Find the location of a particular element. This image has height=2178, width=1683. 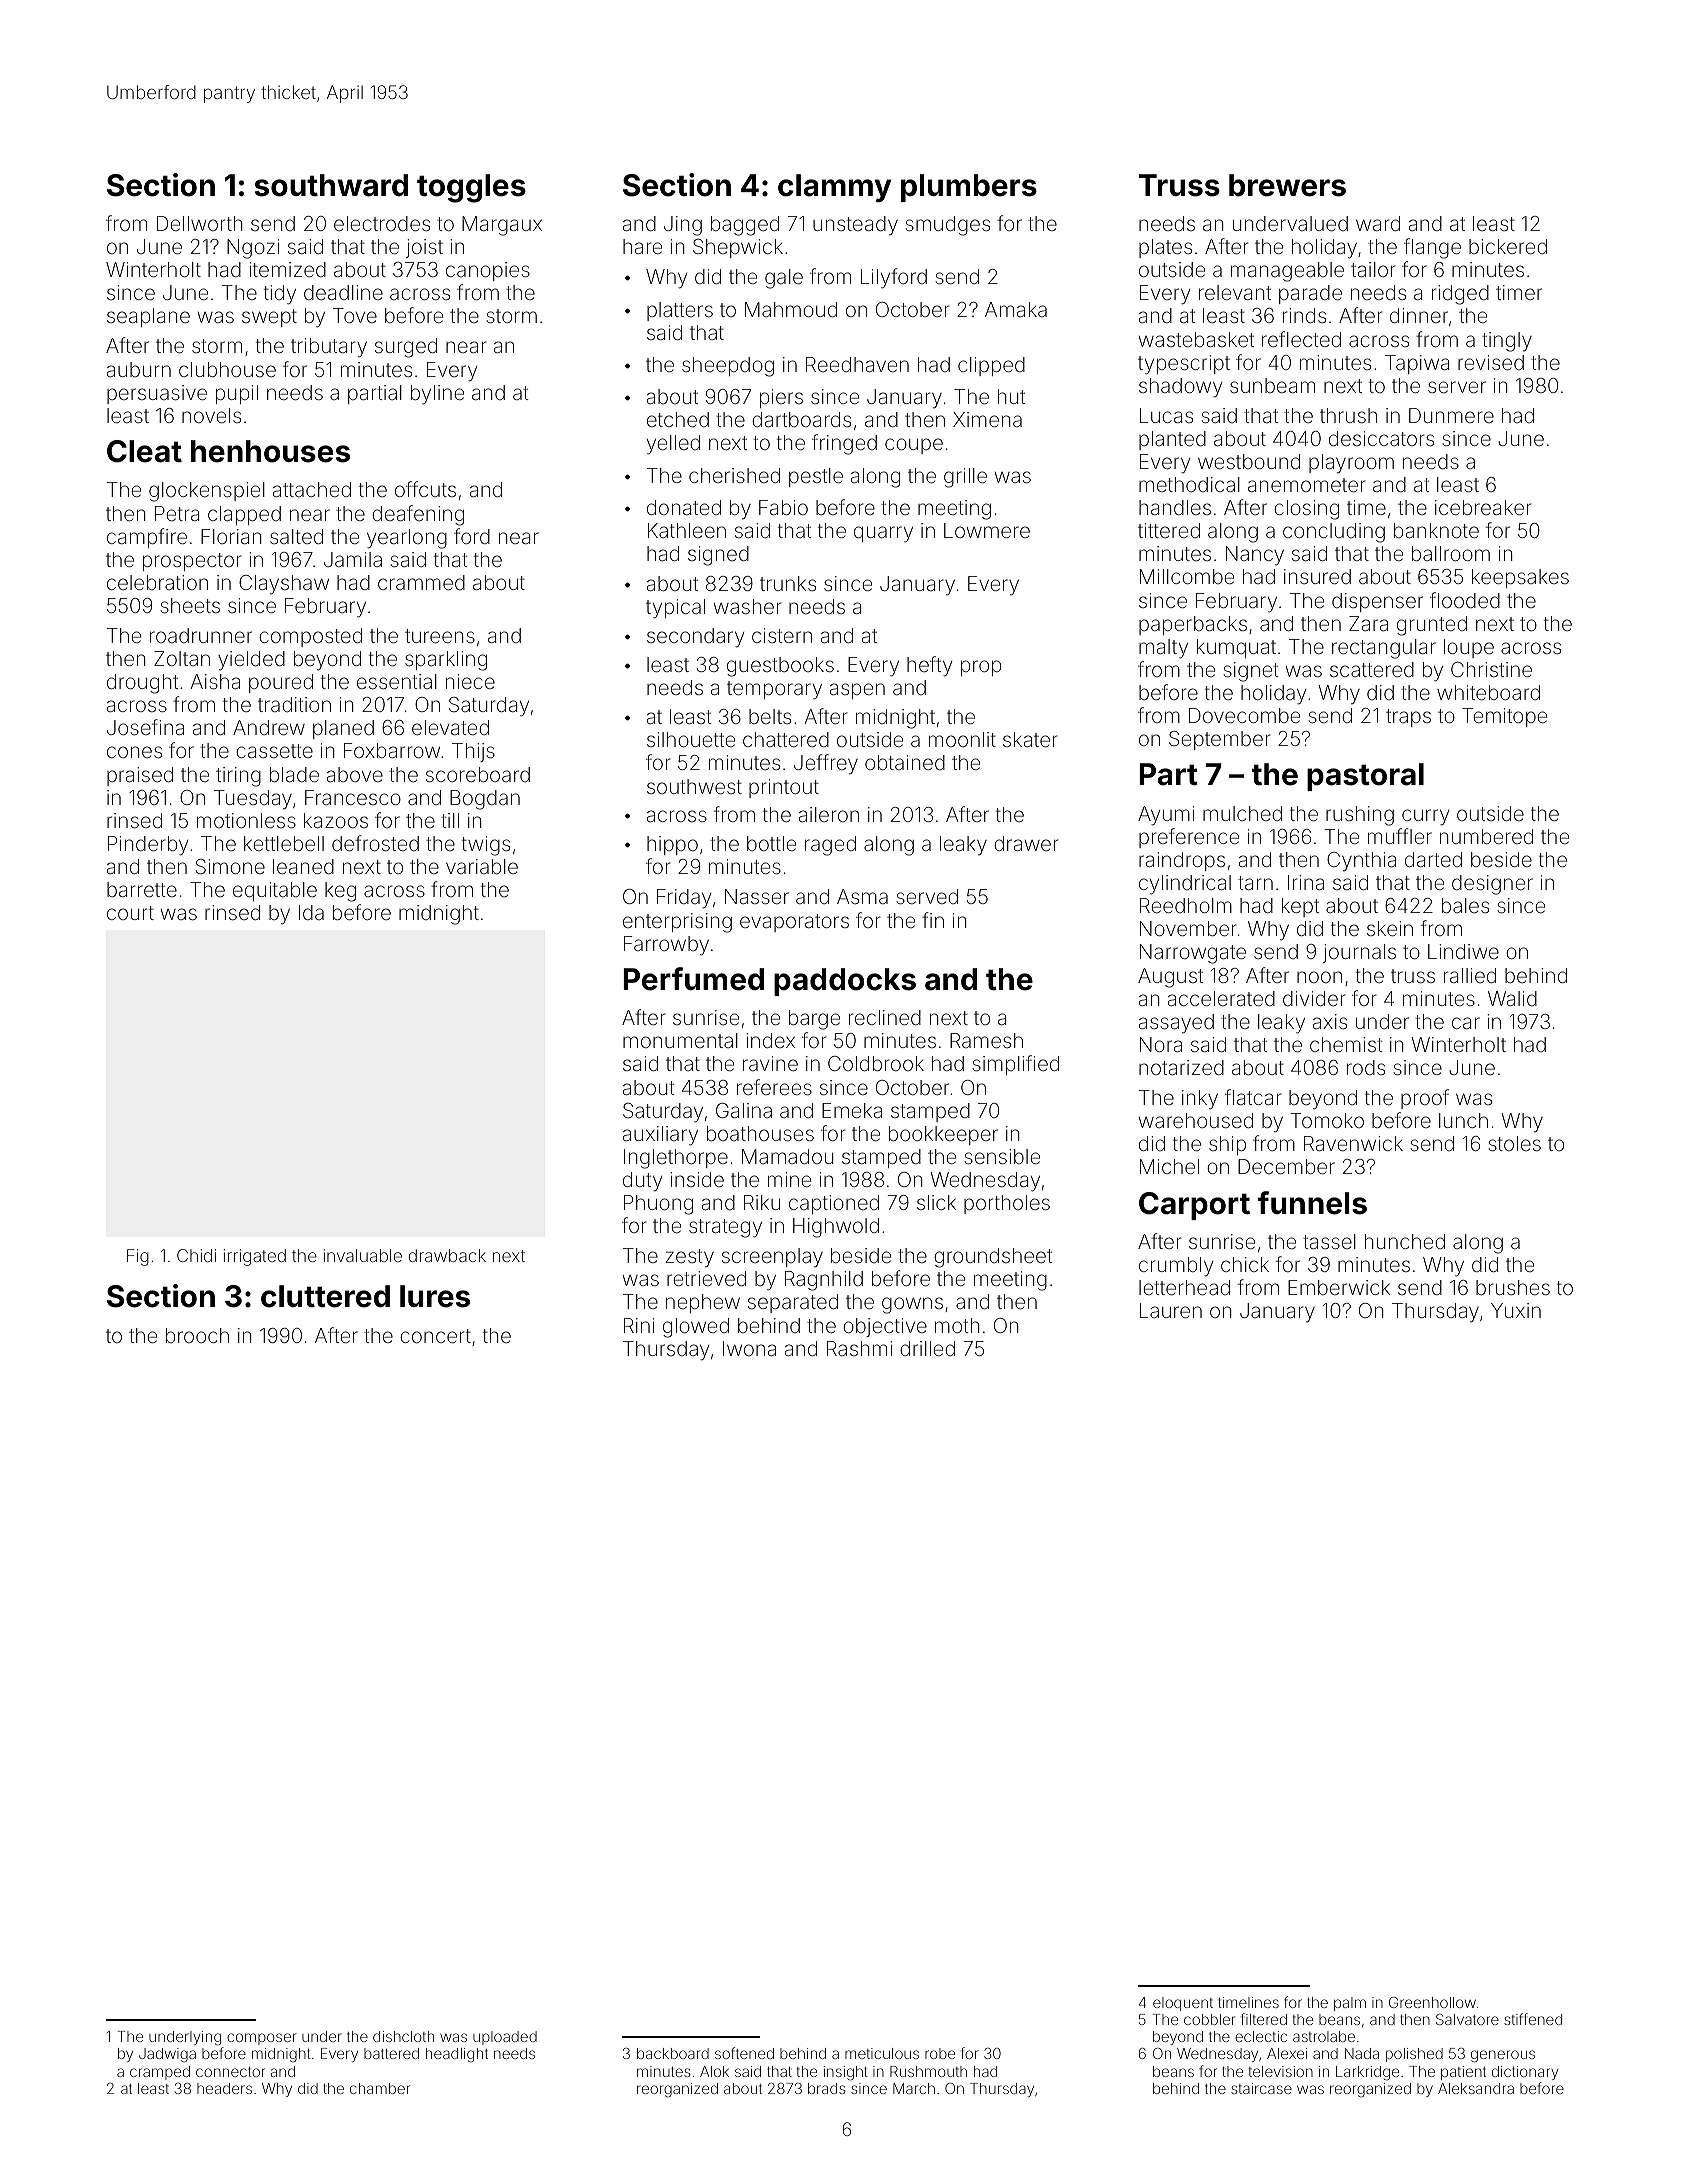

Dovecombe is located at coordinates (1244, 715).
